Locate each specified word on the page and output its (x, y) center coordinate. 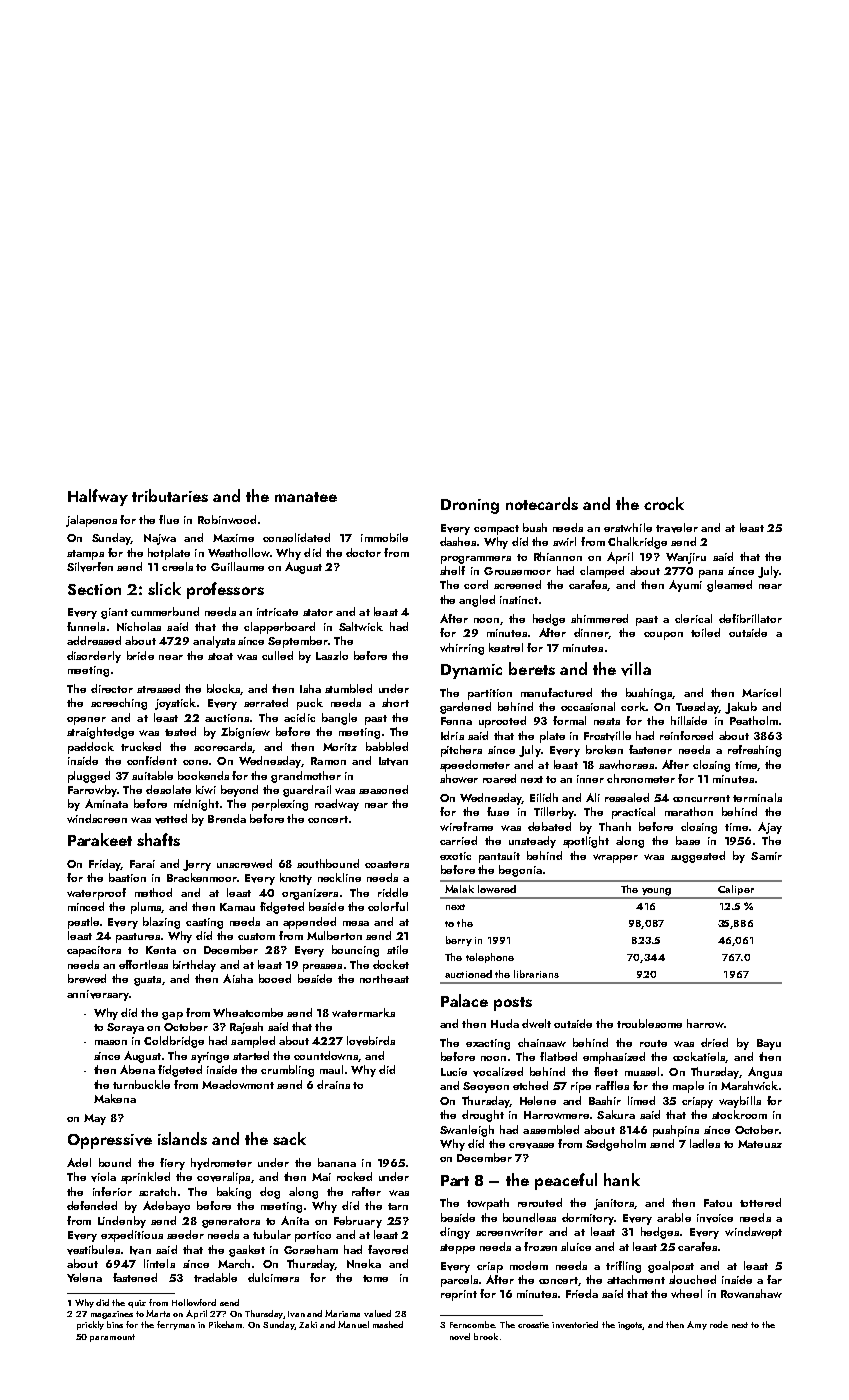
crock (664, 503)
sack (289, 1138)
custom (256, 936)
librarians (536, 974)
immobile (384, 537)
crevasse (531, 1146)
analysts (214, 642)
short (395, 702)
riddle (393, 892)
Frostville (607, 736)
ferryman (176, 1325)
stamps (85, 555)
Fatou (718, 1203)
